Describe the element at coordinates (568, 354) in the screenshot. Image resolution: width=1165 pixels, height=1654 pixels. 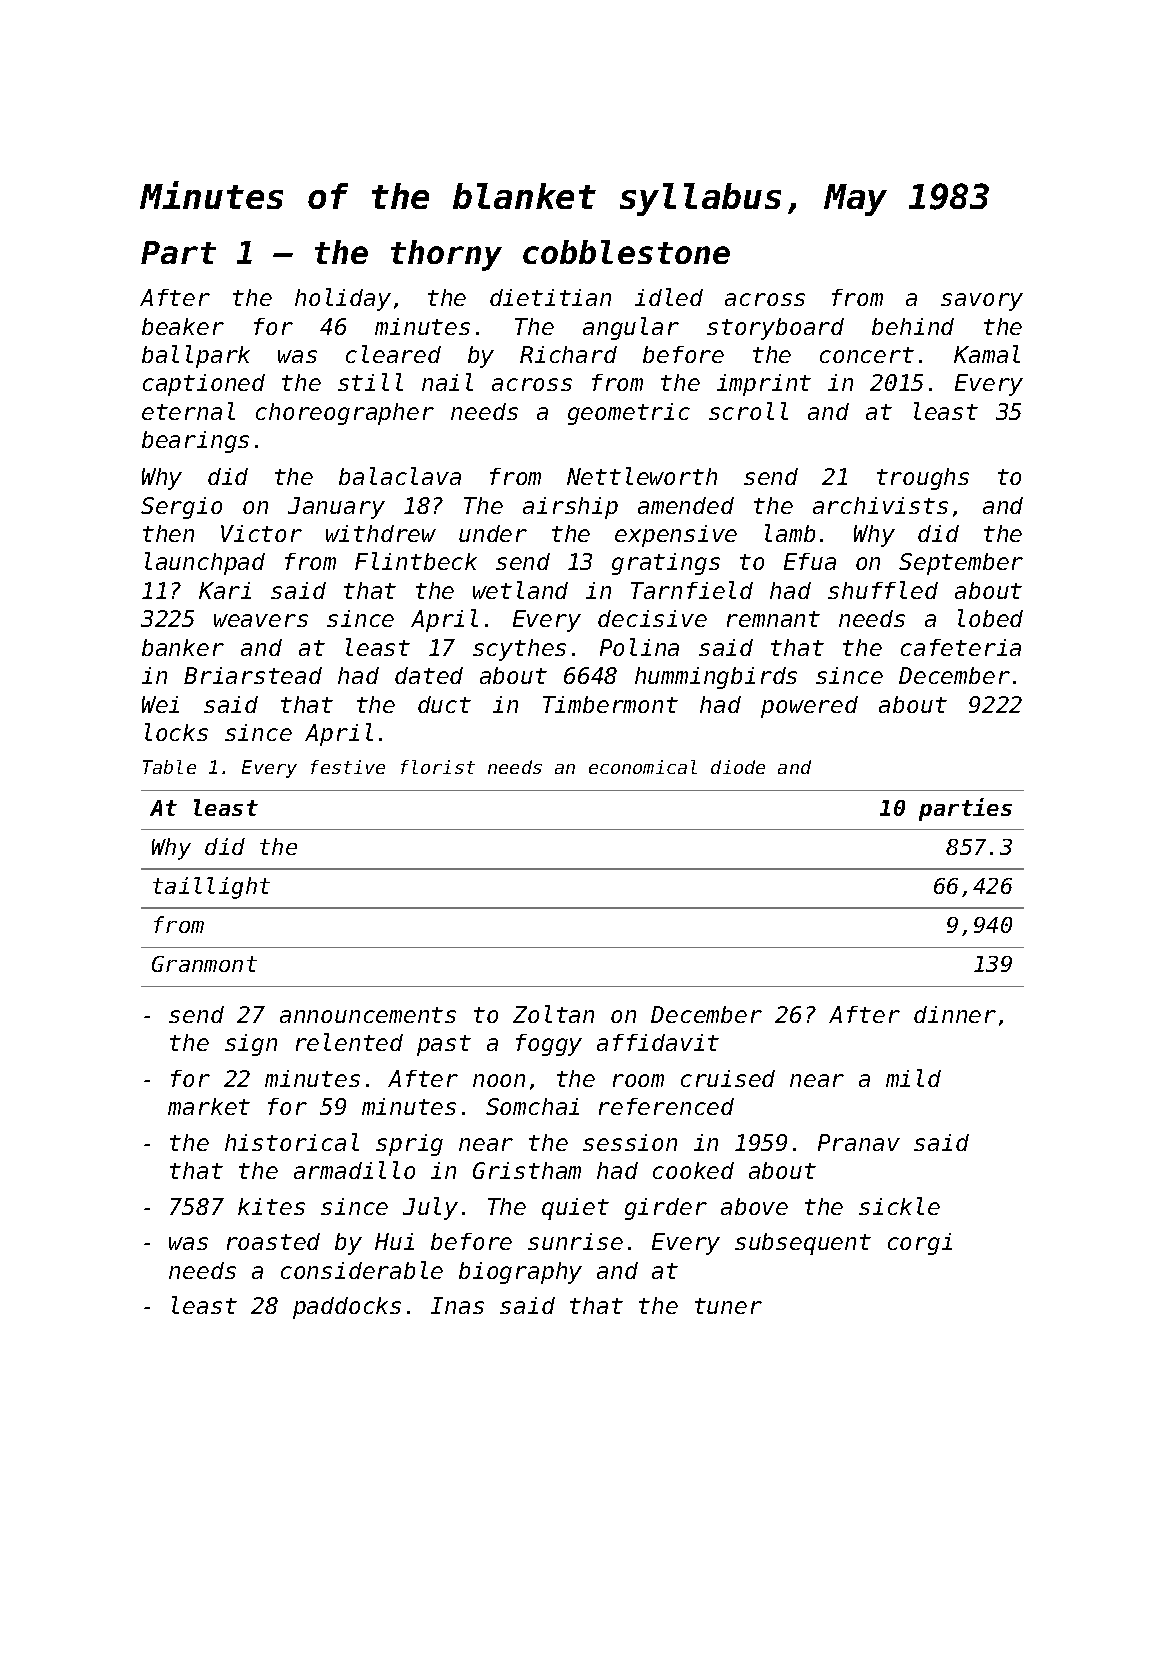
I see `Richard` at that location.
